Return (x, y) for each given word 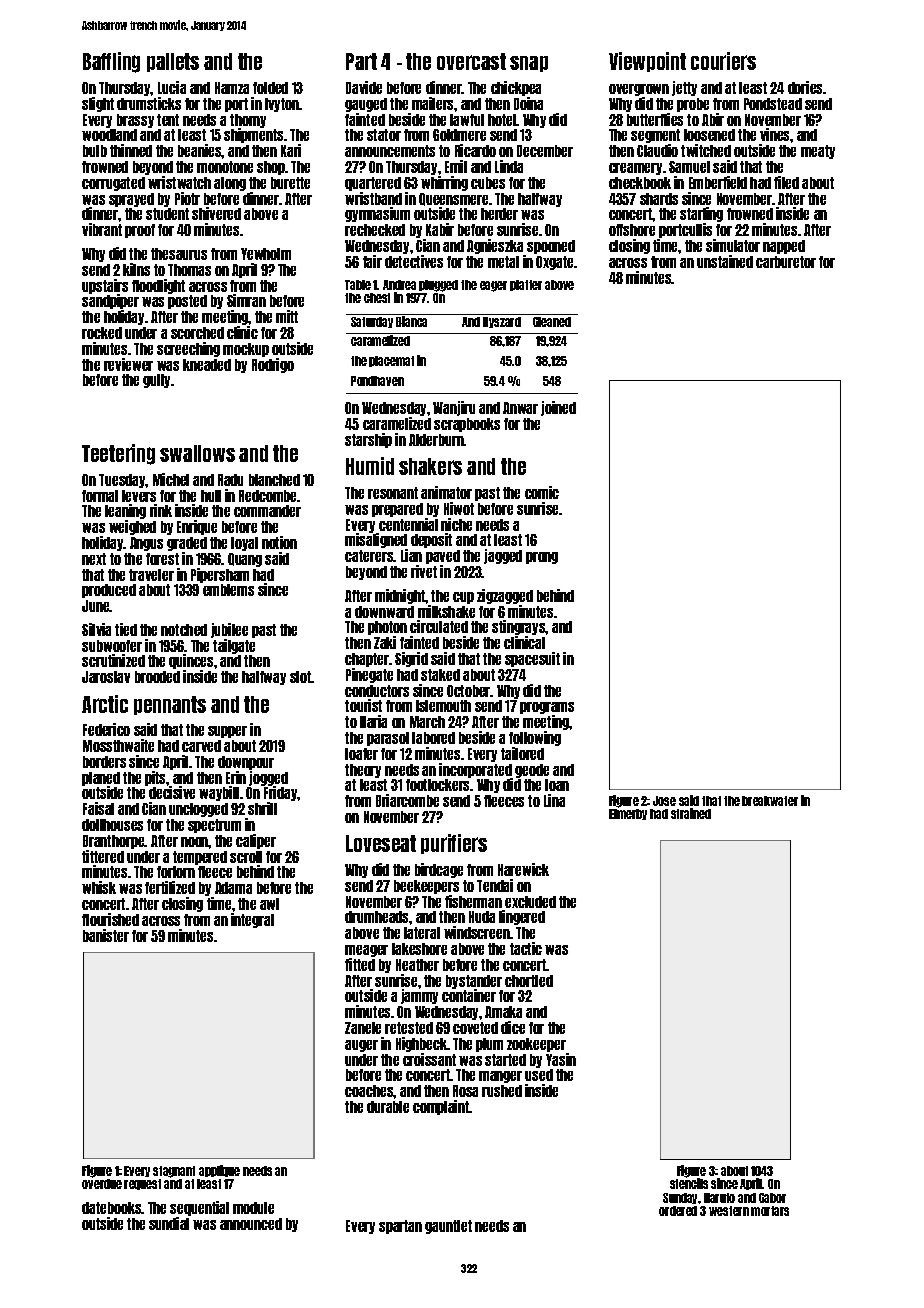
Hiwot (459, 508)
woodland (109, 135)
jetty (684, 88)
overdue (102, 1184)
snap (529, 64)
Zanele (363, 1028)
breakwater (770, 801)
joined (558, 408)
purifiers (454, 844)
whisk (99, 887)
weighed (132, 527)
